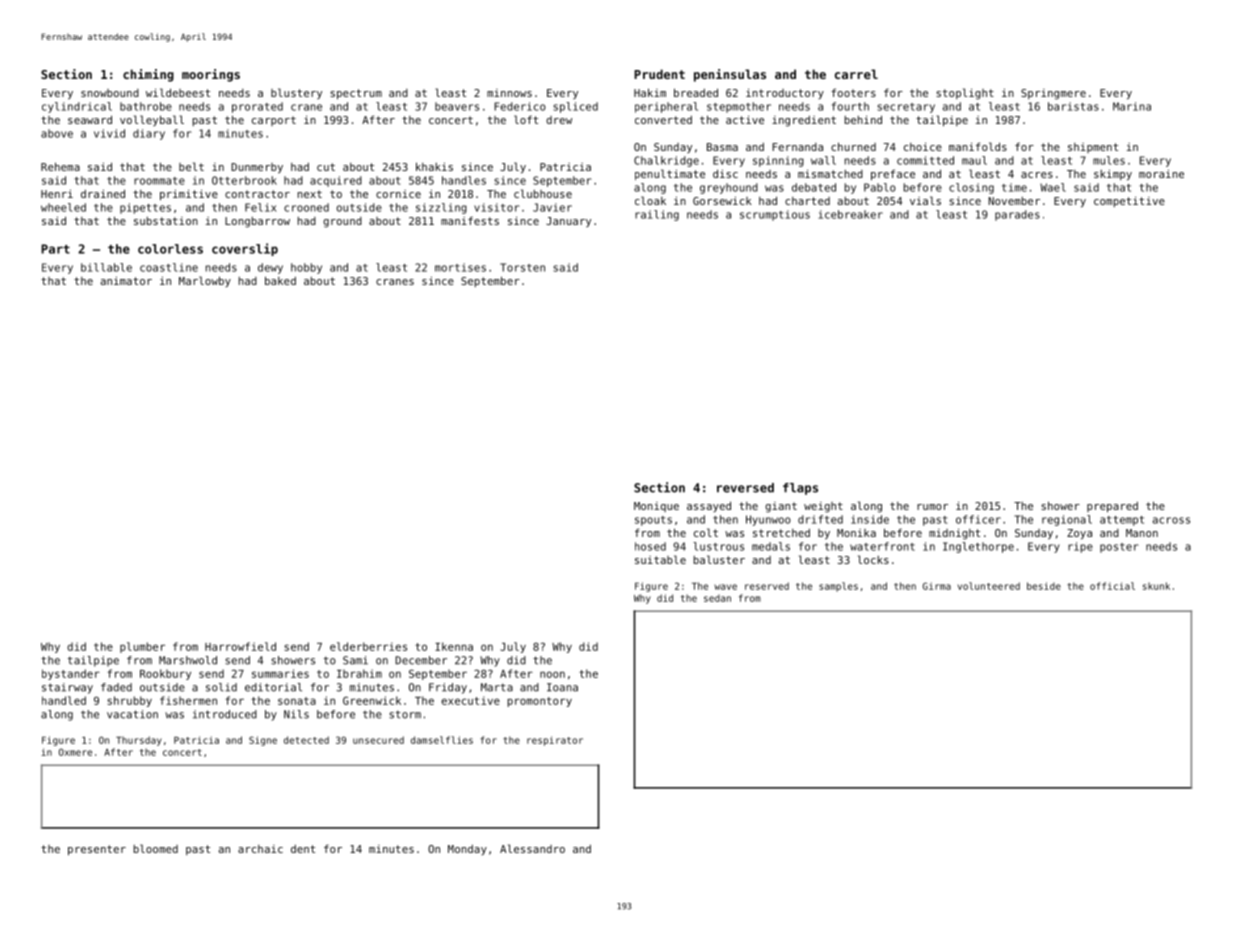 This screenshot has width=1233, height=952. Describe the element at coordinates (142, 647) in the screenshot. I see `plumber` at that location.
